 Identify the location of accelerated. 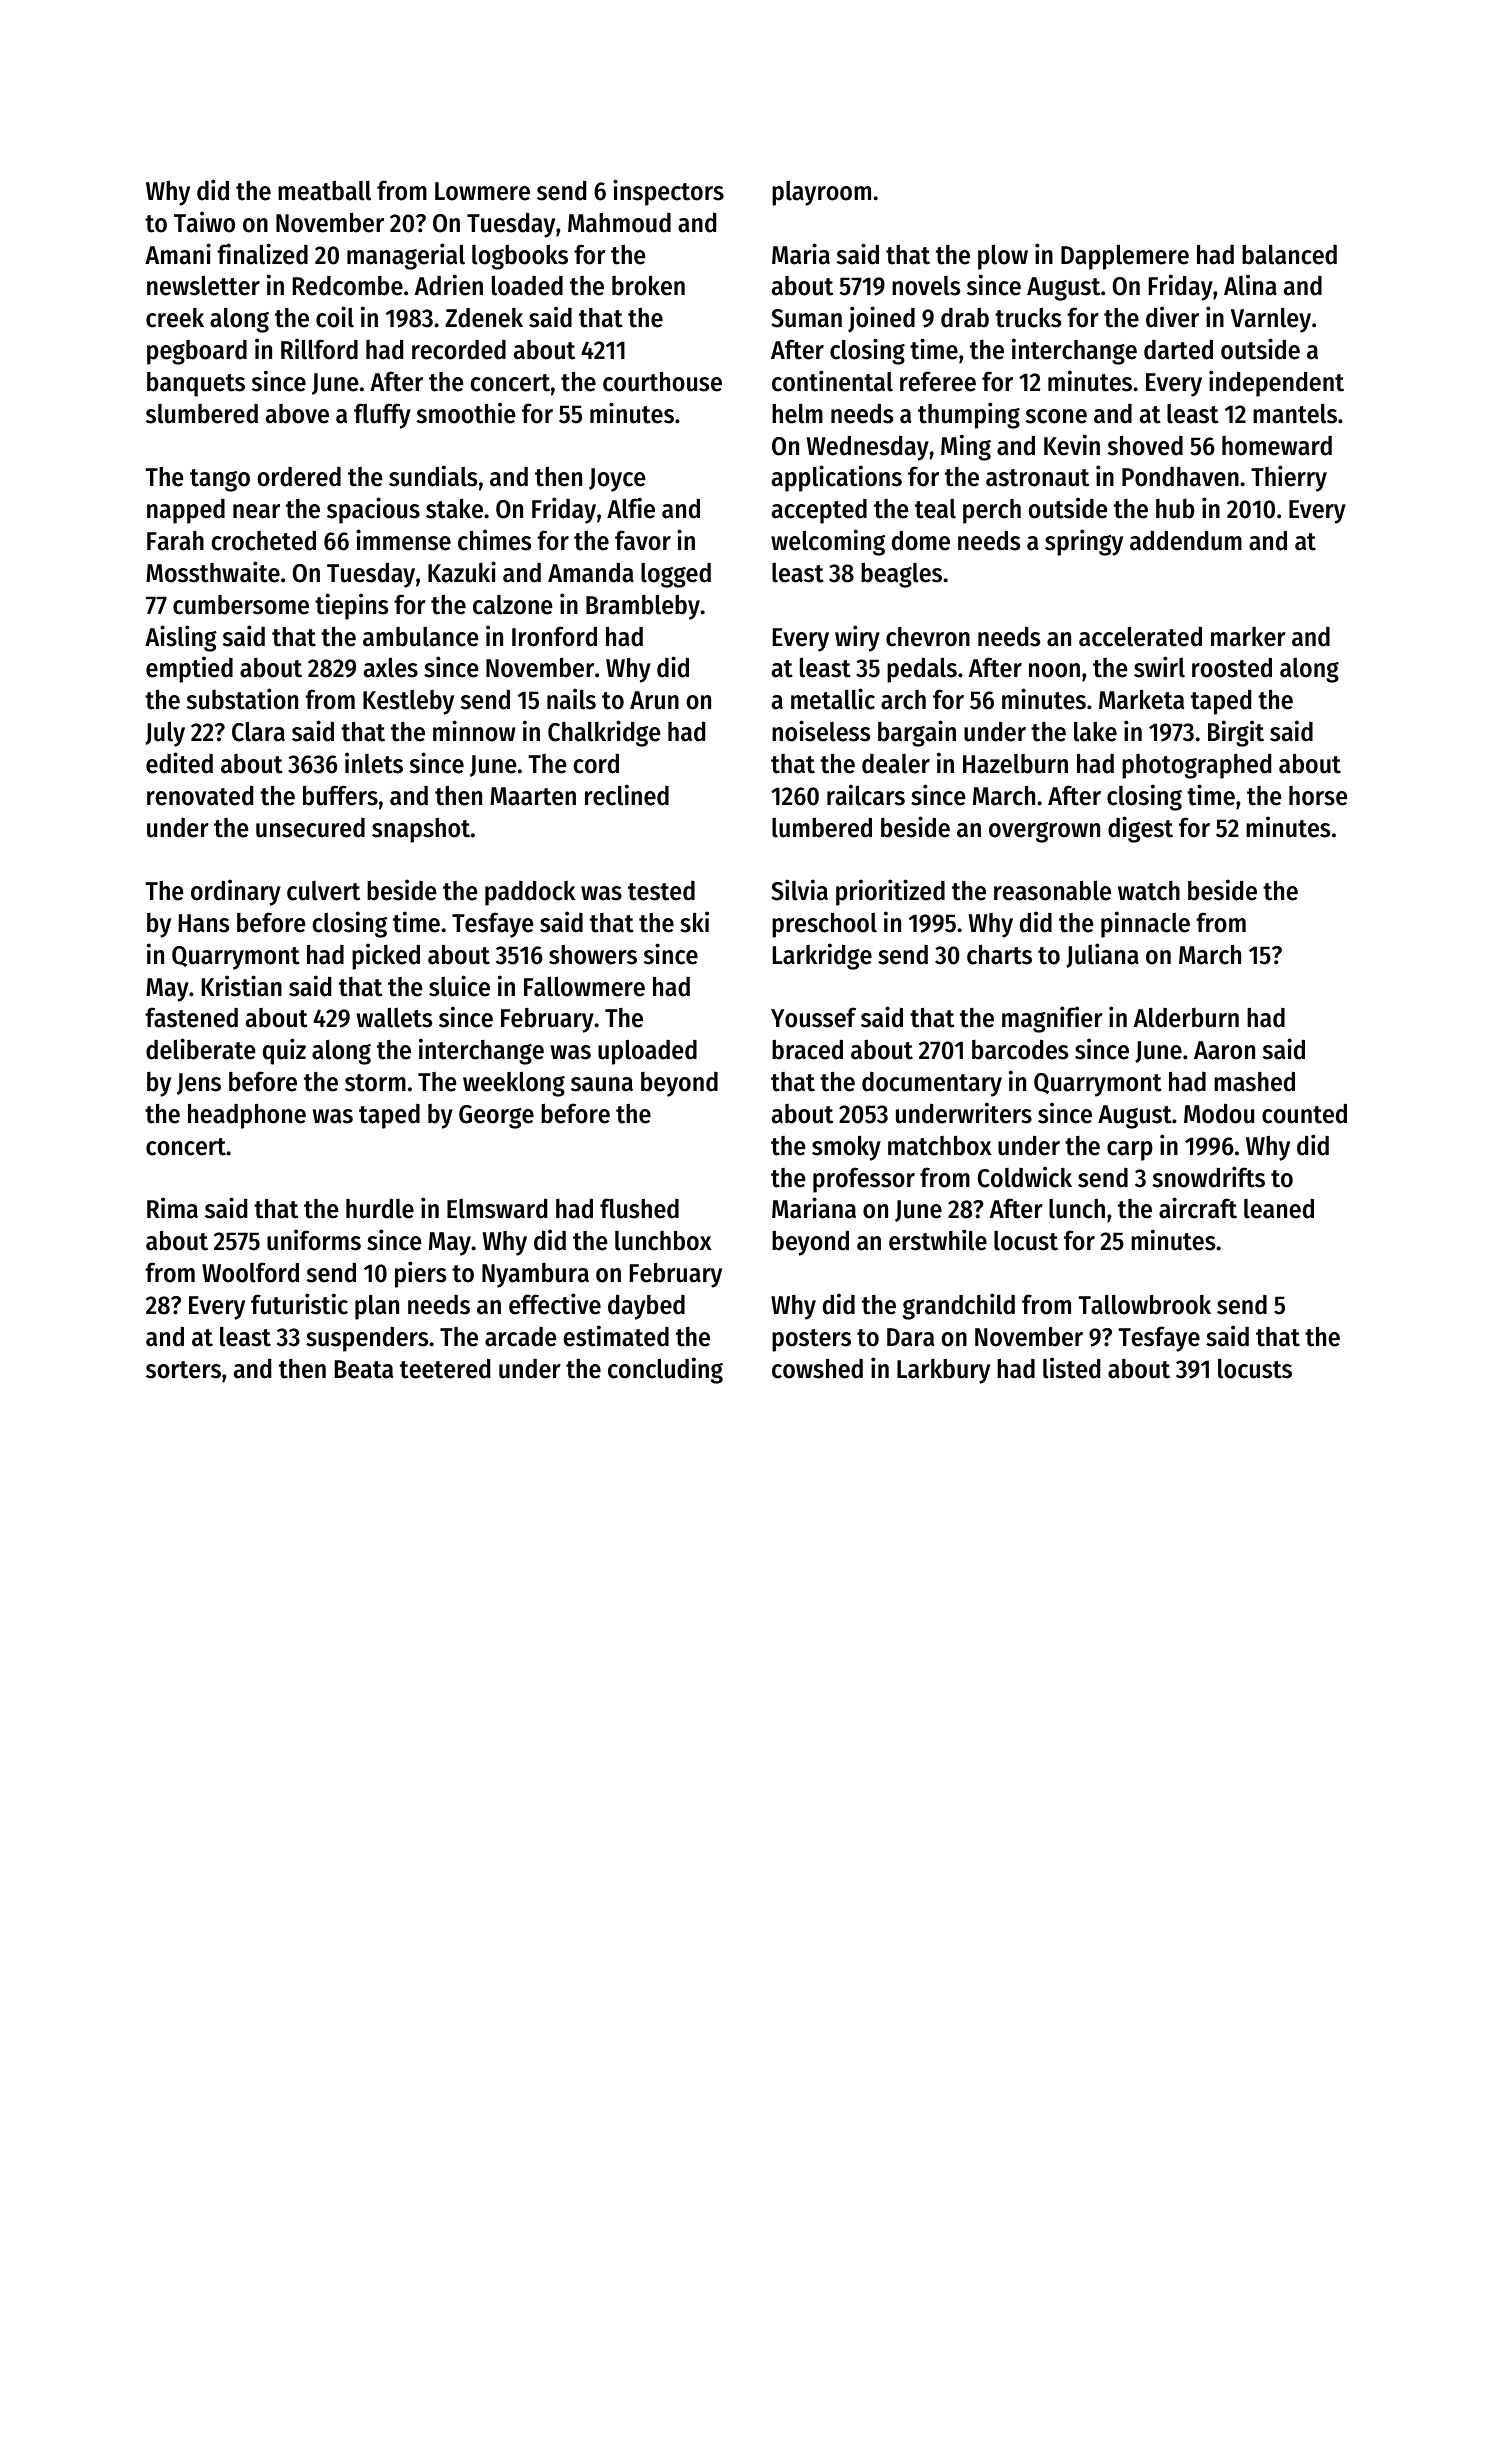
(1140, 636).
